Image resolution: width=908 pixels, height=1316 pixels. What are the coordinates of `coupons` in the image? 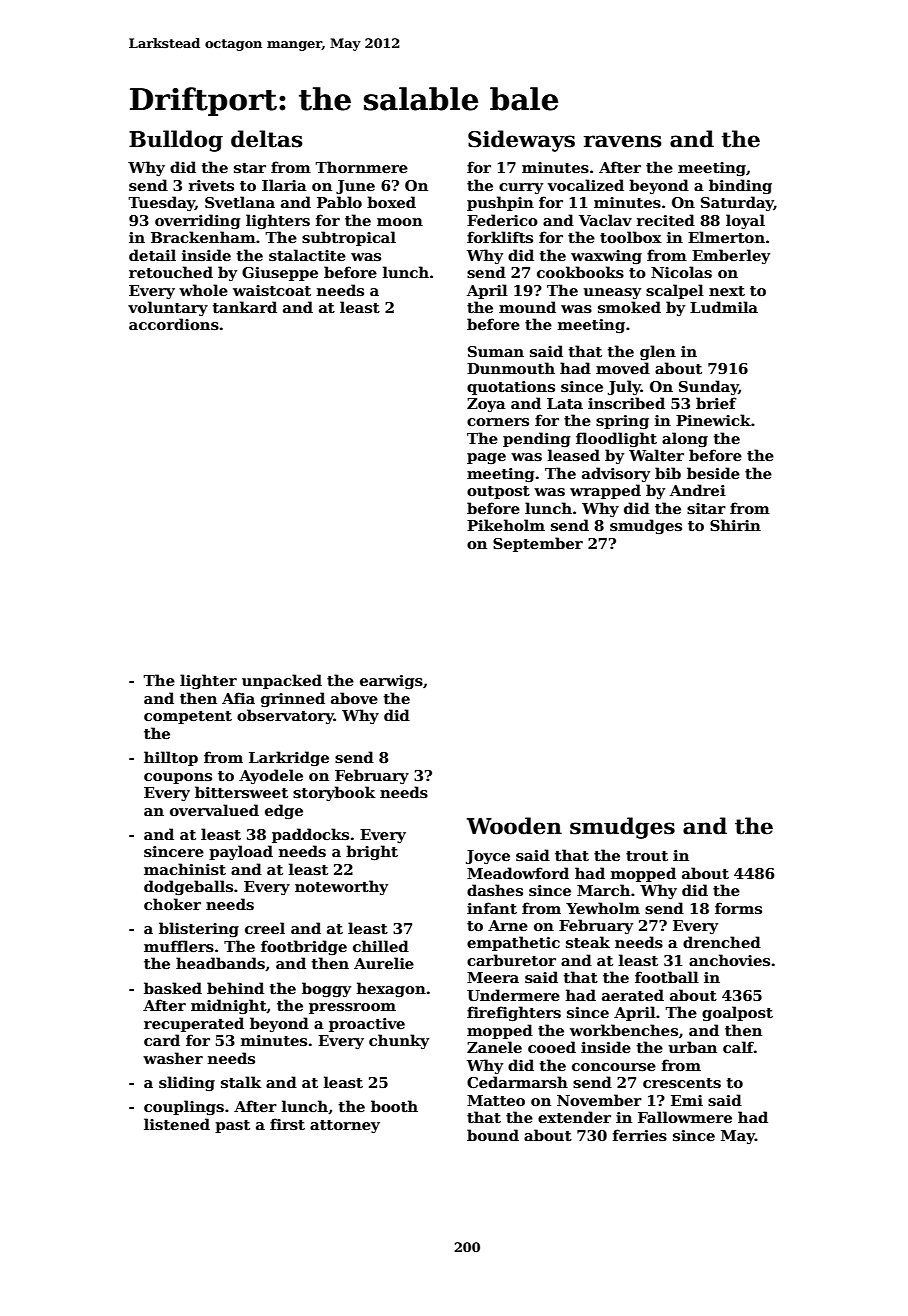 It's located at (178, 778).
